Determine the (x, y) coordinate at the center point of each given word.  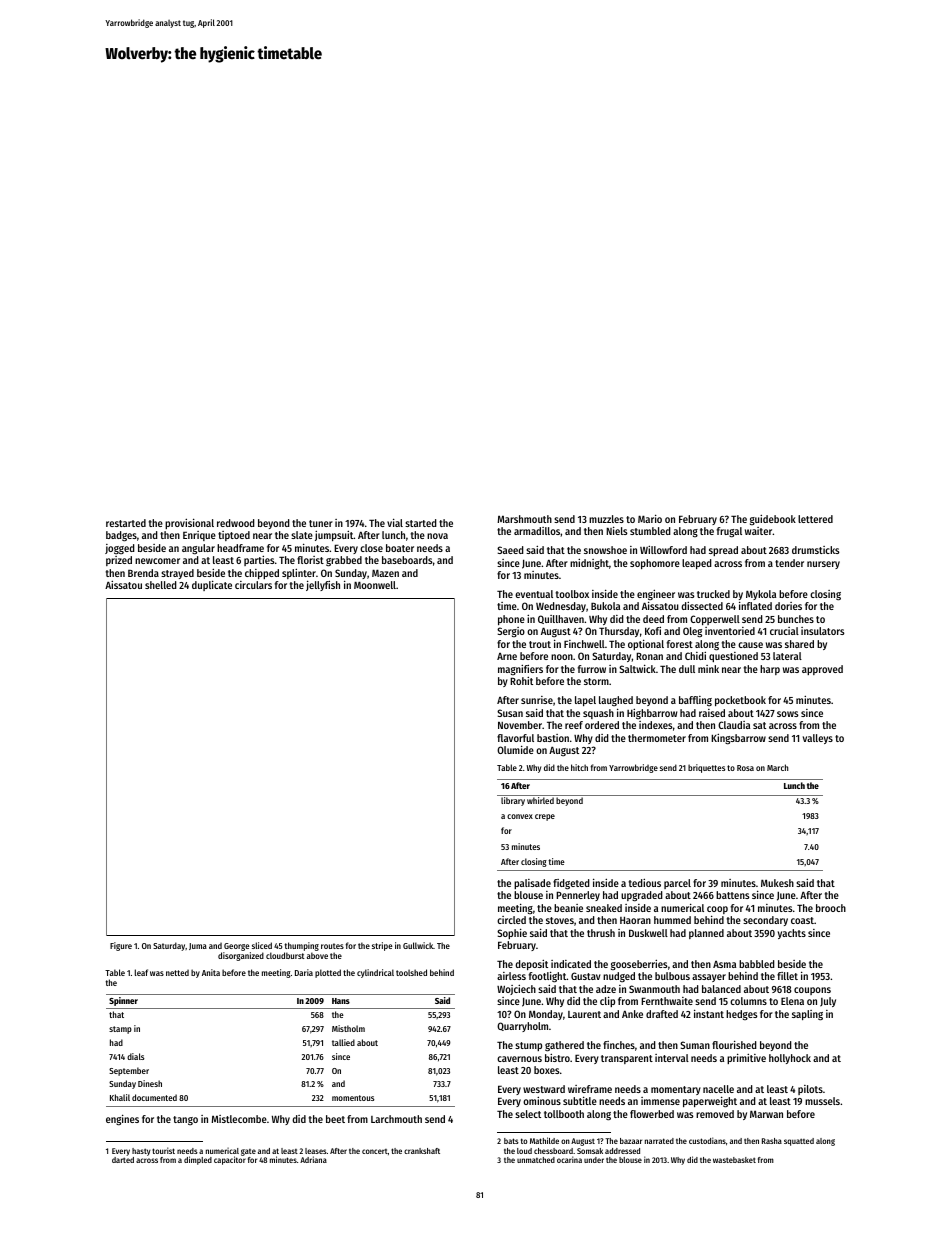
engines (122, 1120)
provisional (189, 523)
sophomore (655, 564)
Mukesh (777, 883)
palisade (532, 884)
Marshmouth (524, 519)
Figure (121, 946)
